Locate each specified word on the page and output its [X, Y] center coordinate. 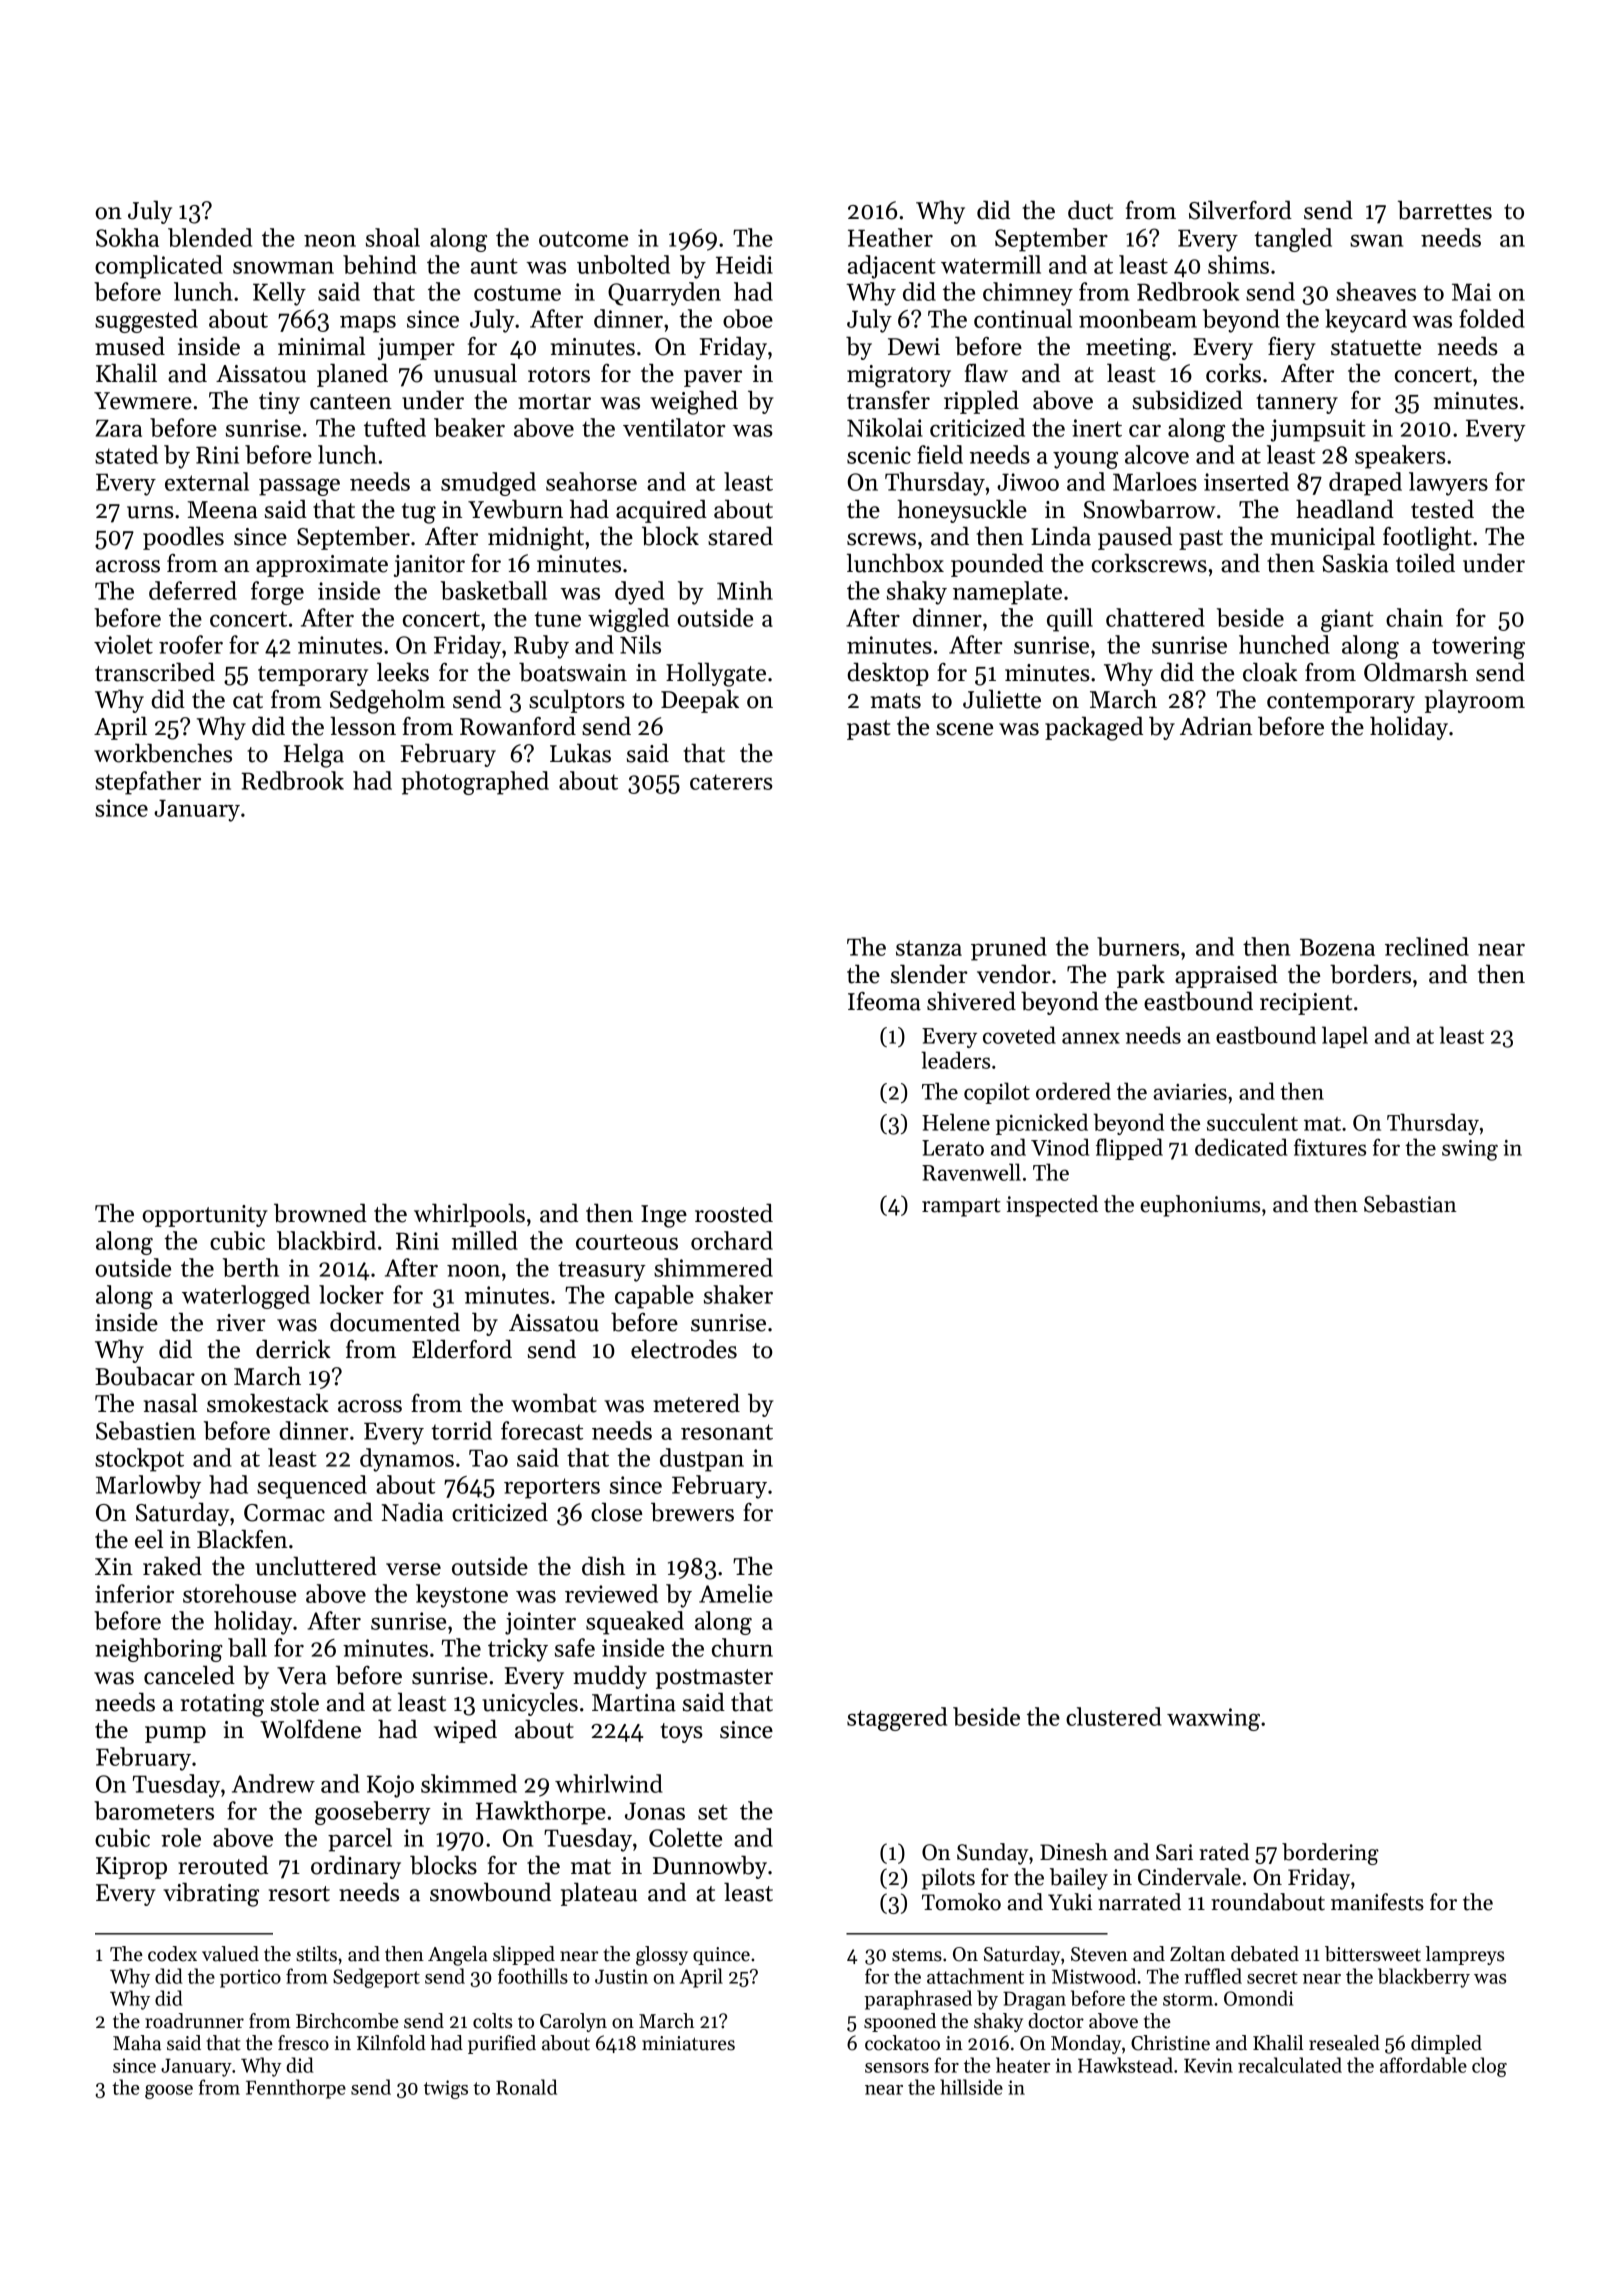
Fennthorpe [296, 2089]
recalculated [1290, 2065]
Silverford [1240, 210]
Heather [890, 237]
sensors [897, 2068]
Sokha [127, 237]
